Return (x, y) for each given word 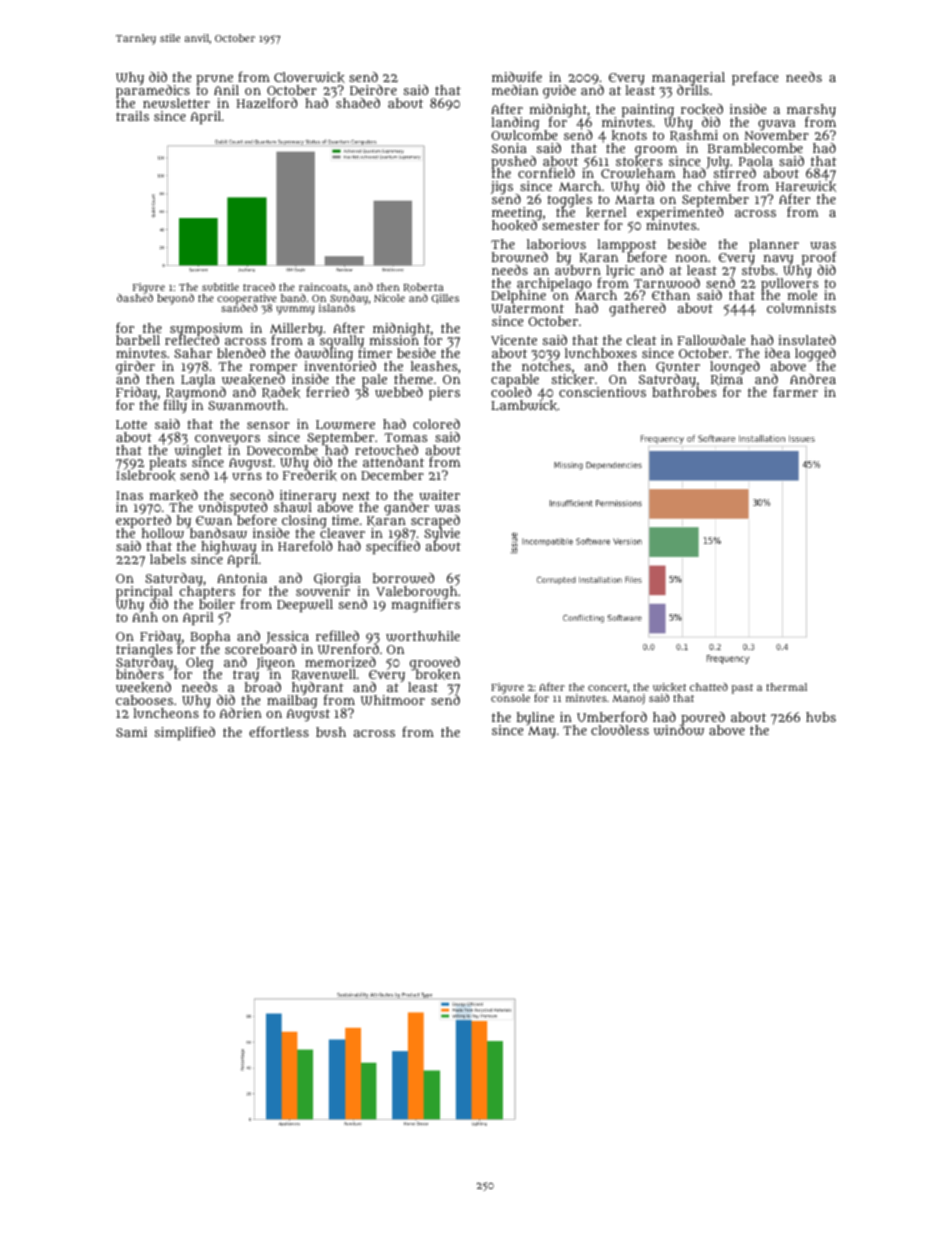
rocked (702, 109)
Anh (145, 617)
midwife (517, 76)
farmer (795, 391)
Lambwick (524, 405)
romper (273, 369)
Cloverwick (309, 77)
